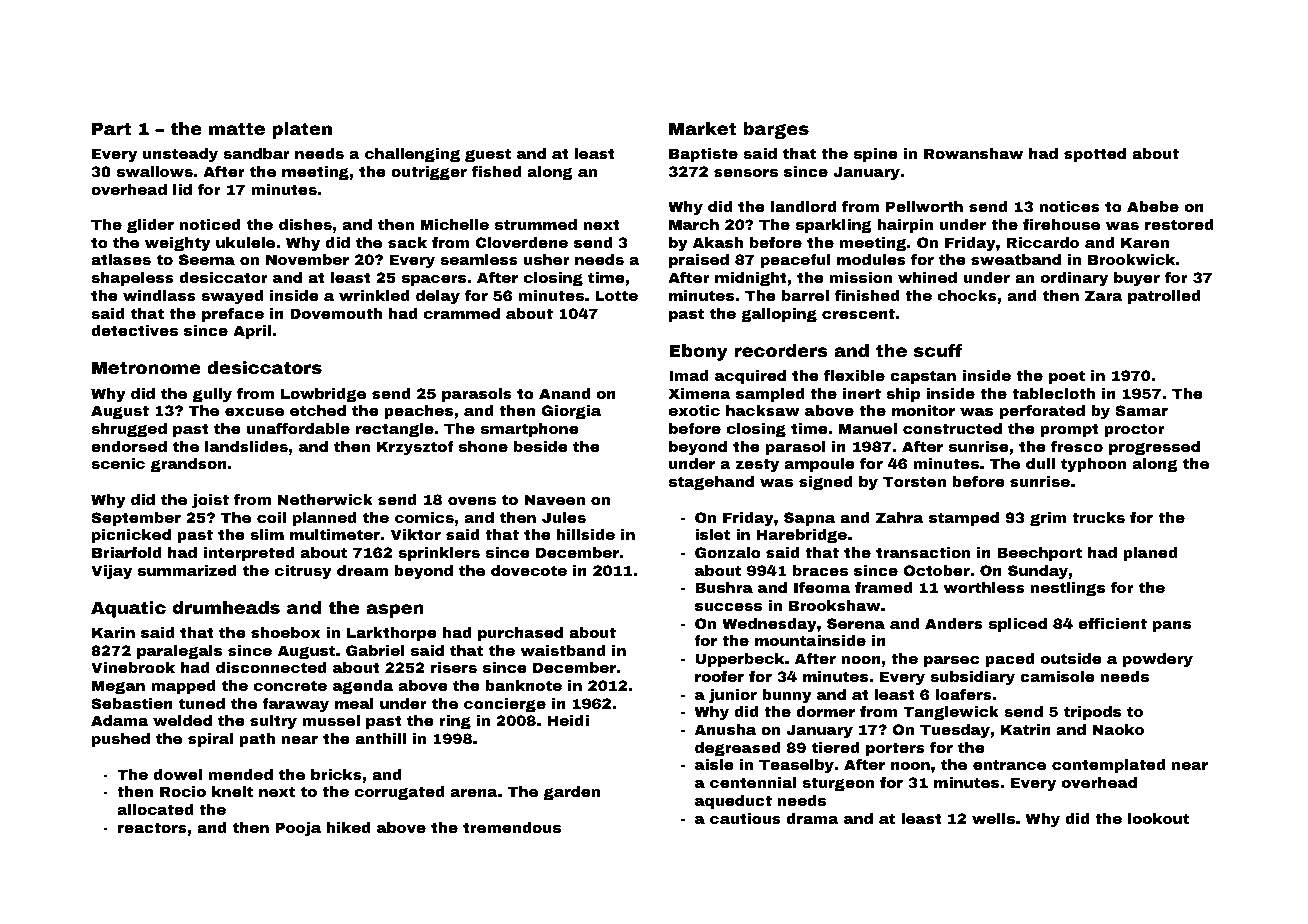 Image resolution: width=1308 pixels, height=924 pixels. Describe the element at coordinates (150, 226) in the screenshot. I see `glider` at that location.
